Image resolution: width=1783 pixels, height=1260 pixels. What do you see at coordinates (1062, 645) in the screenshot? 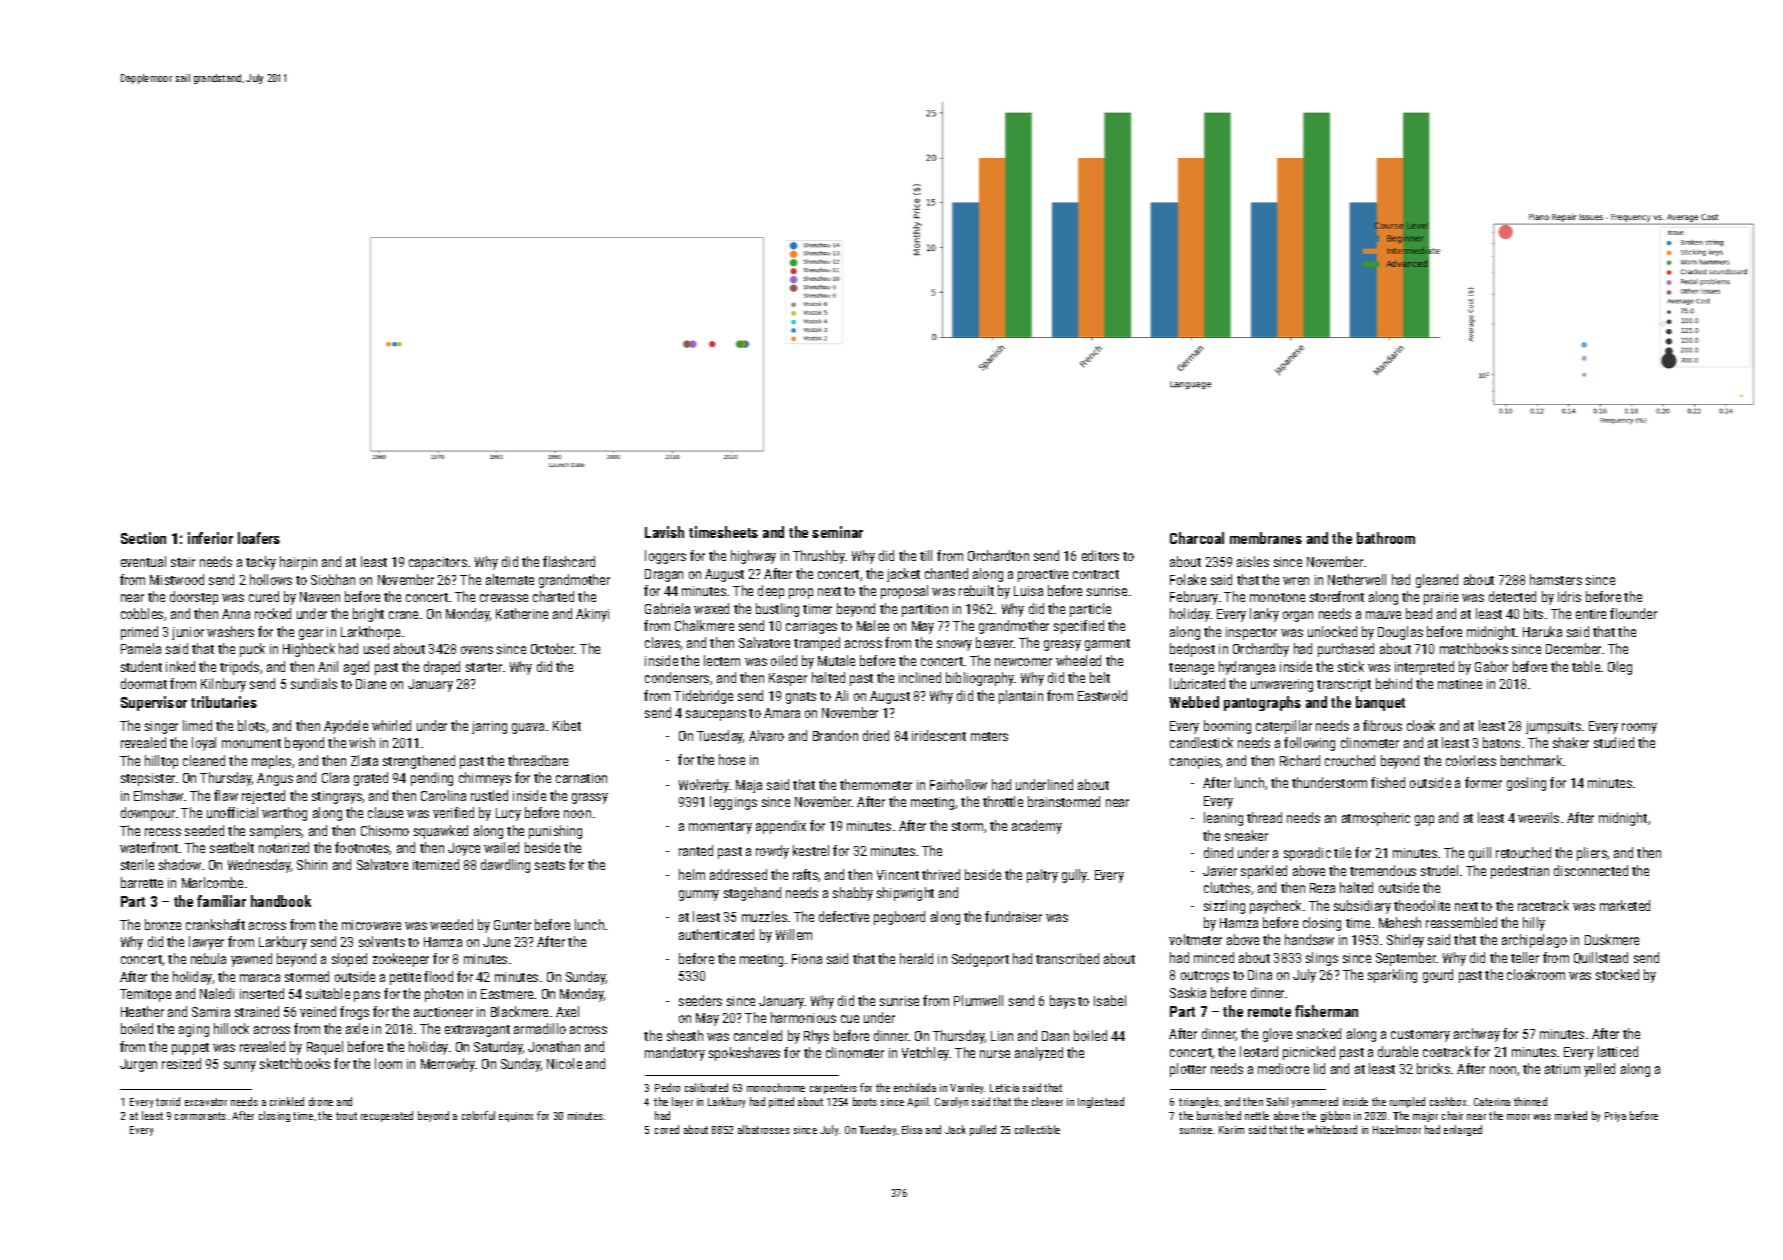
I see `greasy` at bounding box center [1062, 645].
